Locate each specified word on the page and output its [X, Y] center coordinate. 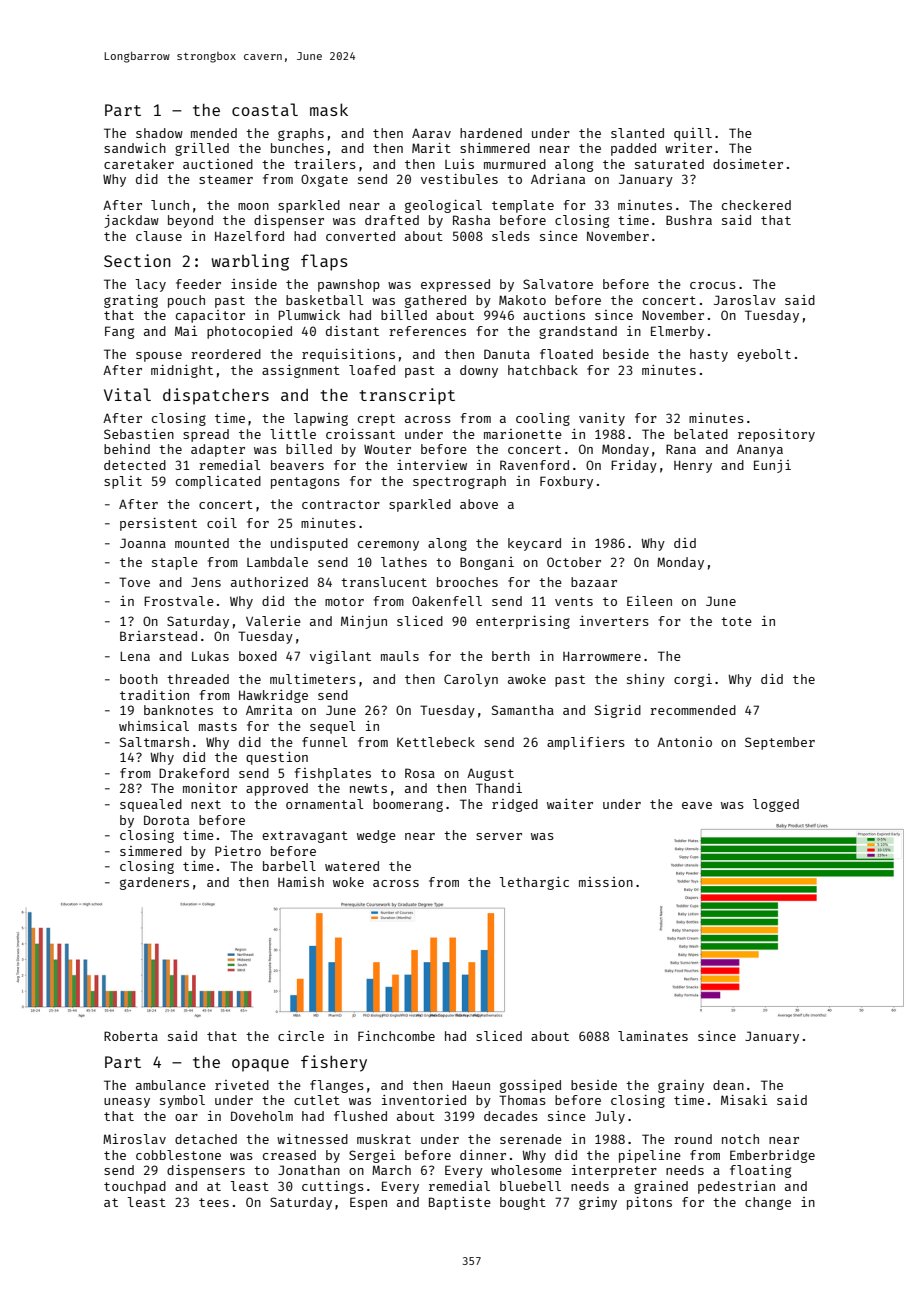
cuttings [333, 1187]
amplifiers [586, 743]
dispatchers [216, 396]
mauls [400, 656]
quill [693, 134]
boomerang [408, 805]
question [277, 758]
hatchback [543, 370]
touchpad [135, 1187]
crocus [713, 285]
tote [736, 621]
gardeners [154, 883]
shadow [159, 133]
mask [329, 109]
